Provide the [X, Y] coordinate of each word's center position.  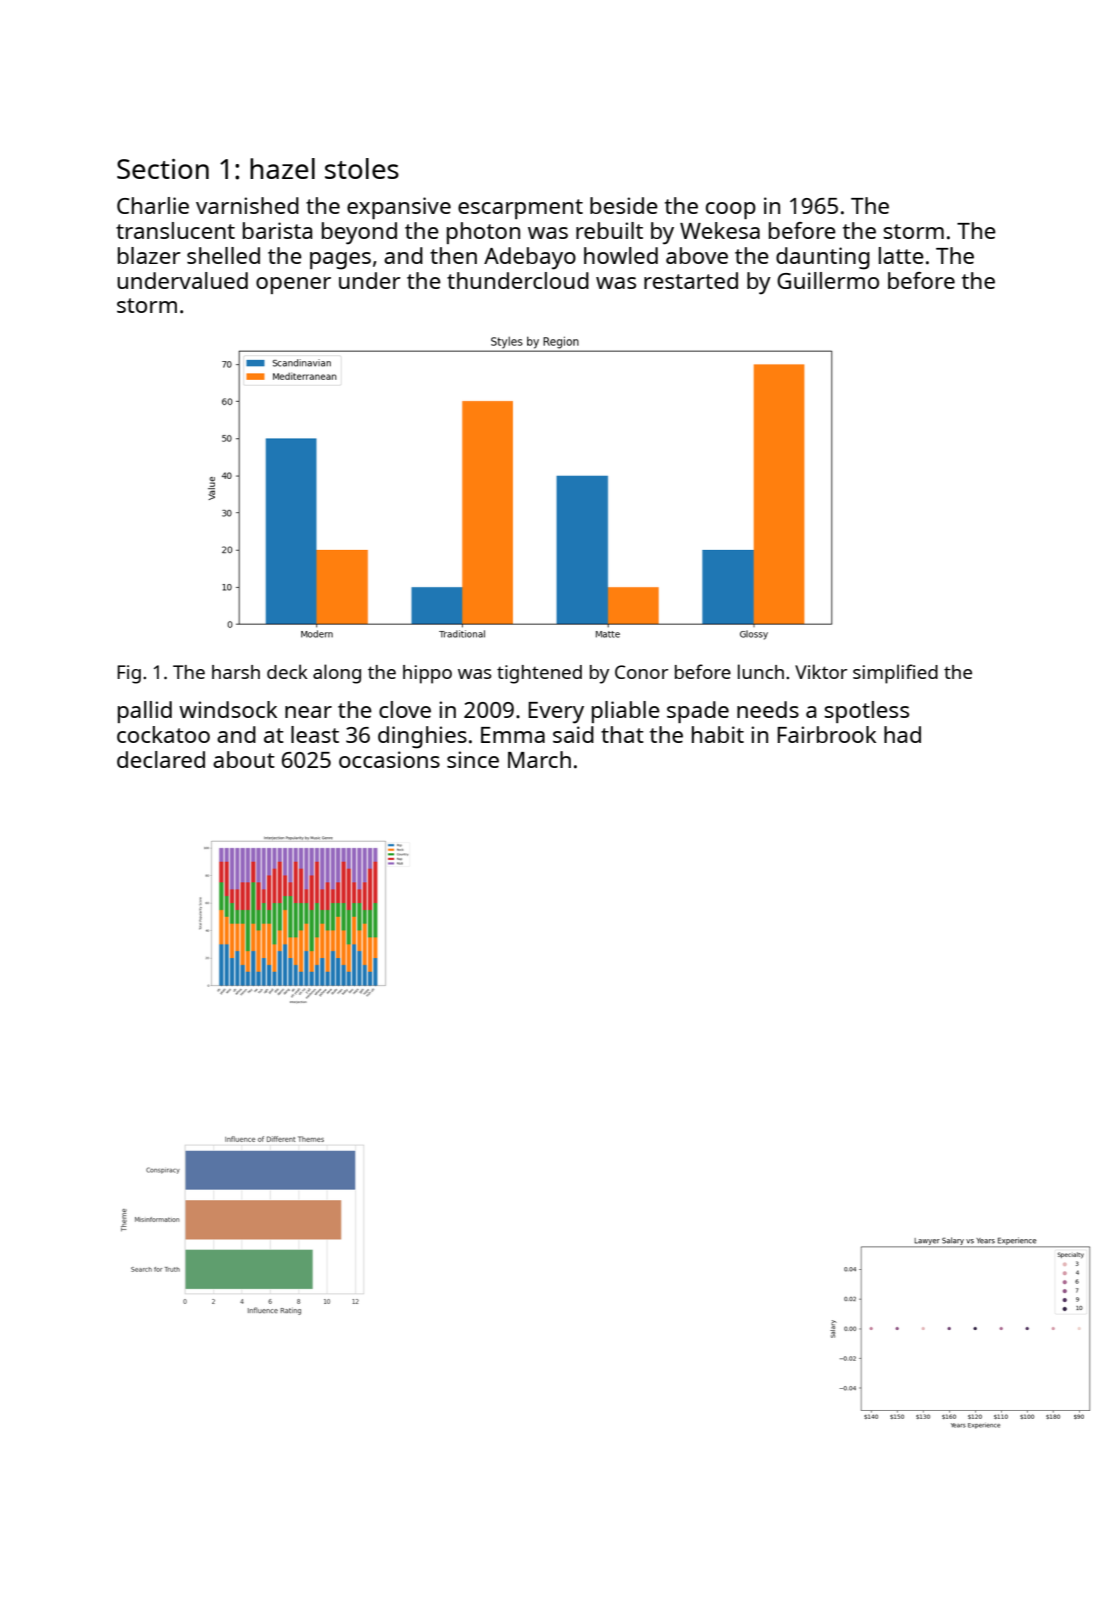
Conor [641, 672]
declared [161, 759]
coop [731, 210]
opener [293, 285]
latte [901, 255]
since [473, 759]
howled [621, 255]
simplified [895, 674]
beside [624, 205]
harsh [236, 672]
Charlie [153, 205]
